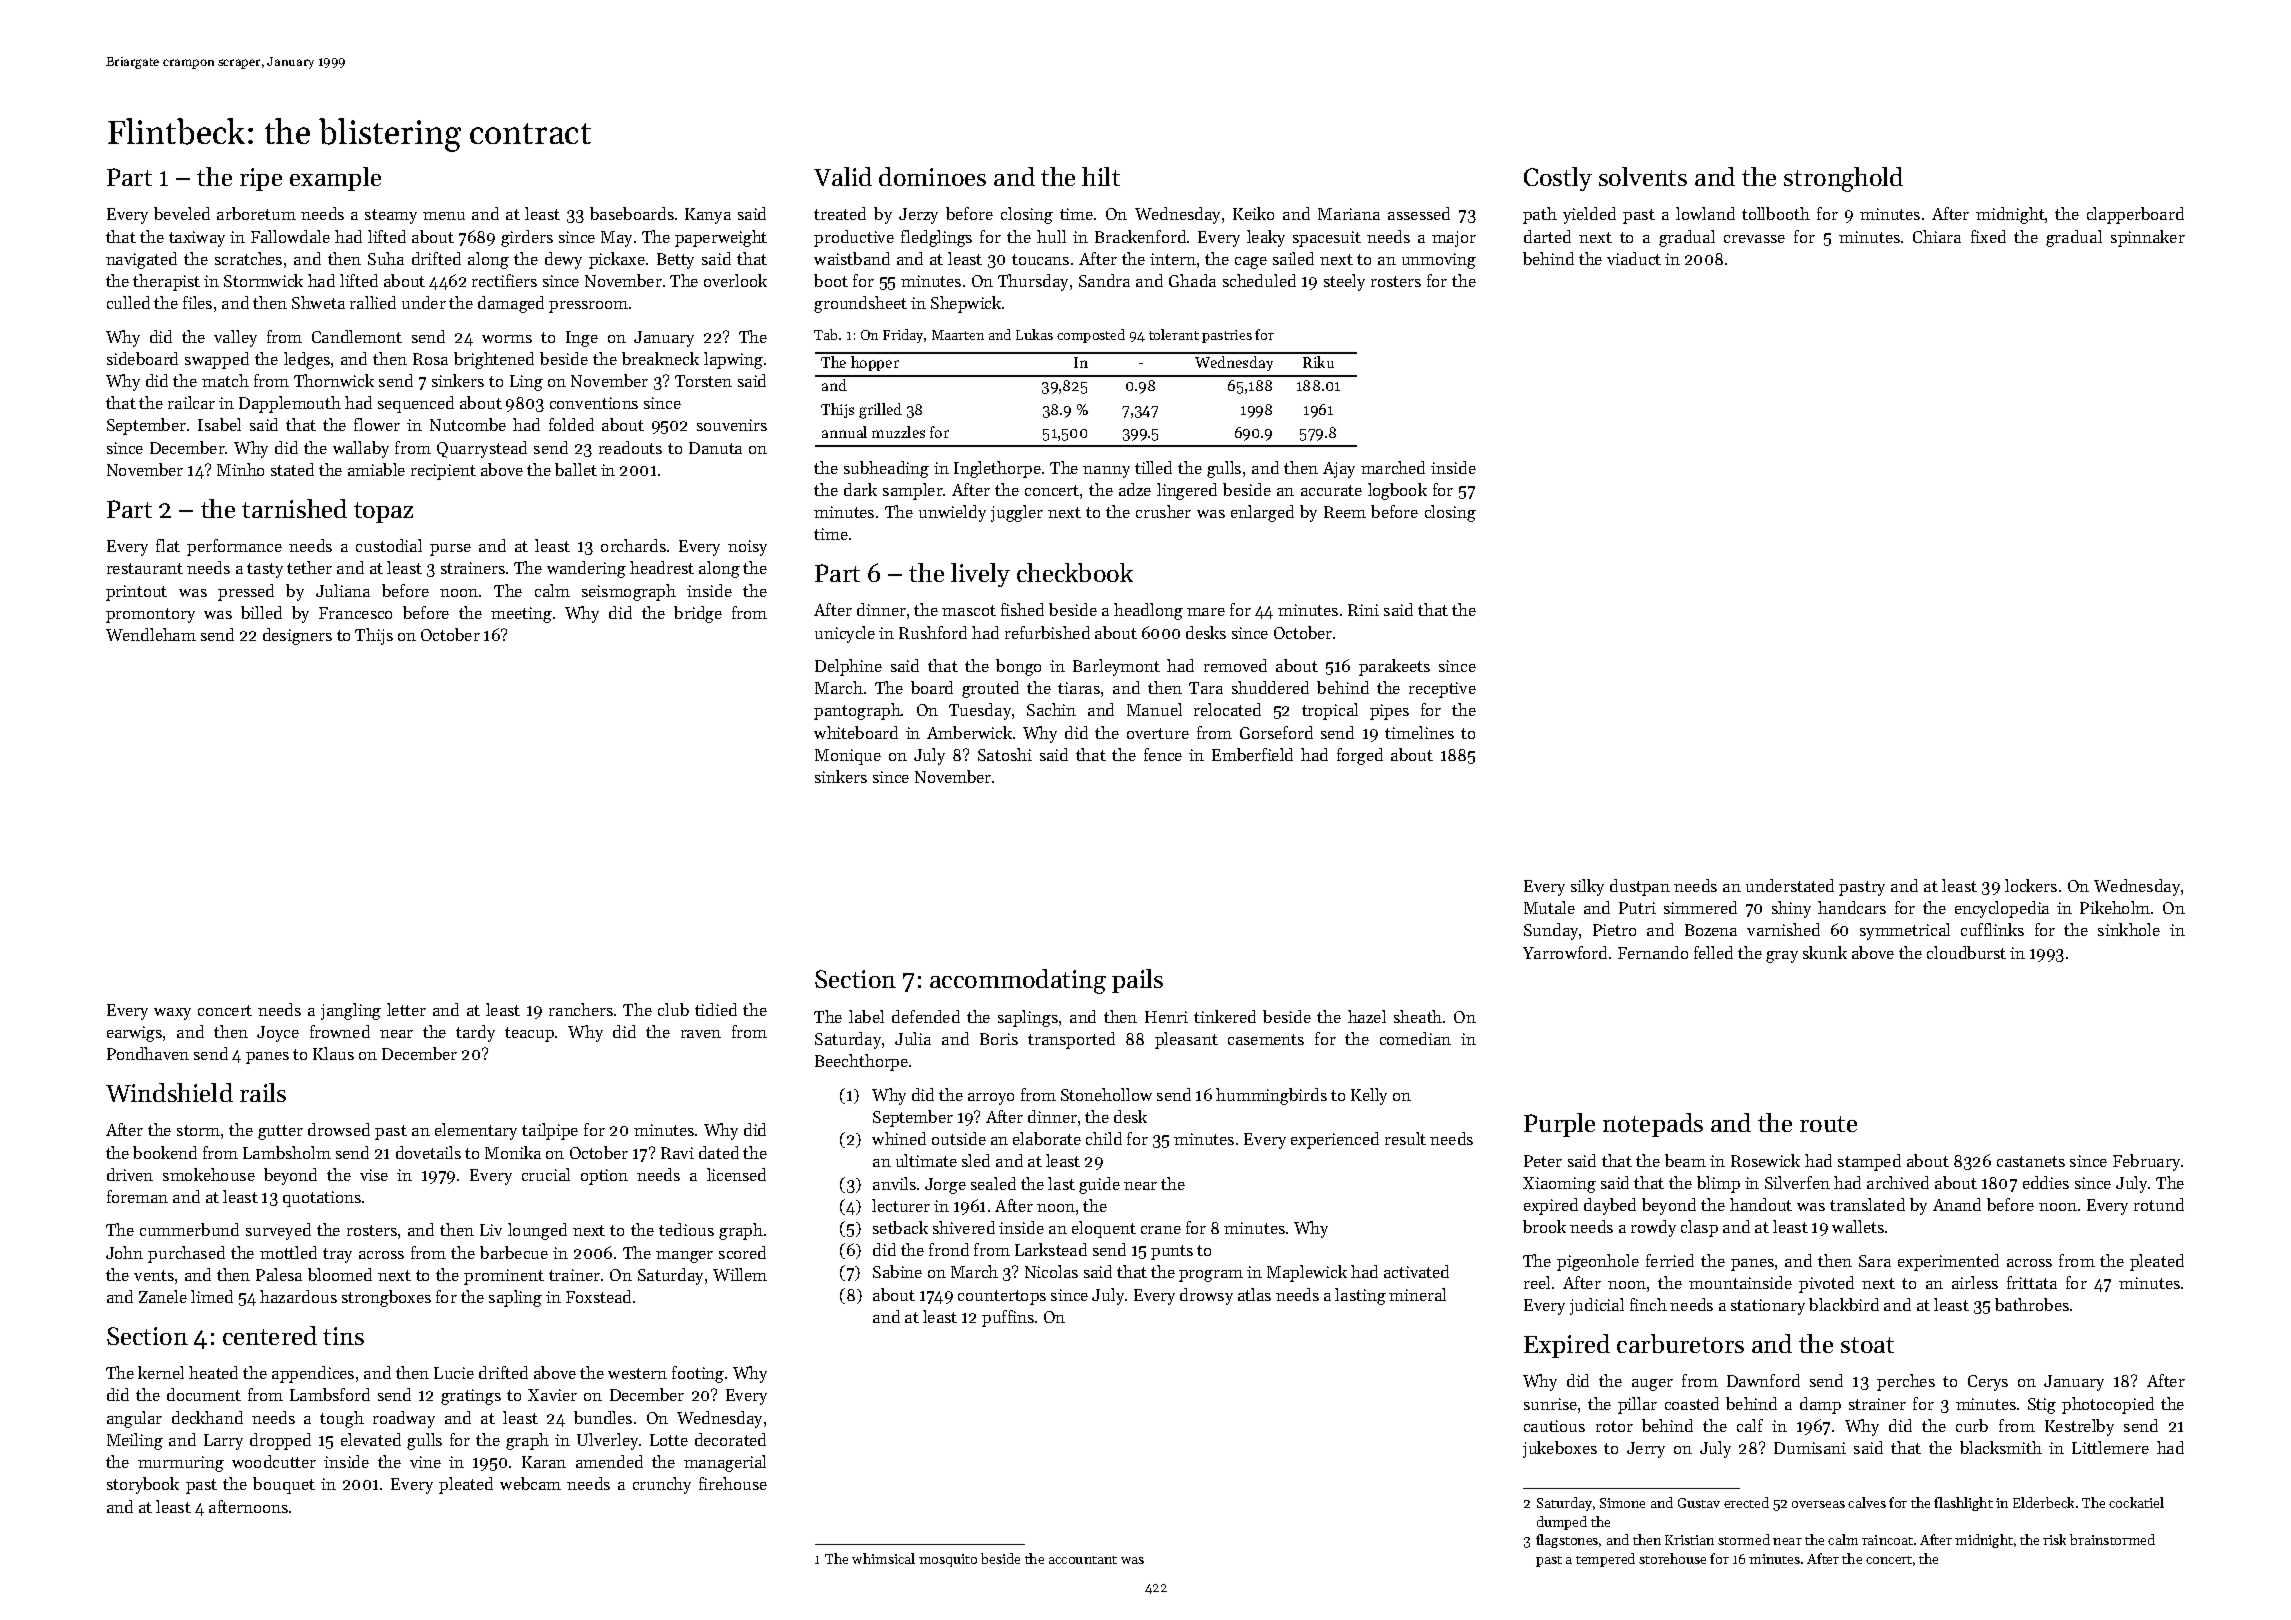 Image resolution: width=2291 pixels, height=1620 pixels. I want to click on Wendleham, so click(151, 634).
